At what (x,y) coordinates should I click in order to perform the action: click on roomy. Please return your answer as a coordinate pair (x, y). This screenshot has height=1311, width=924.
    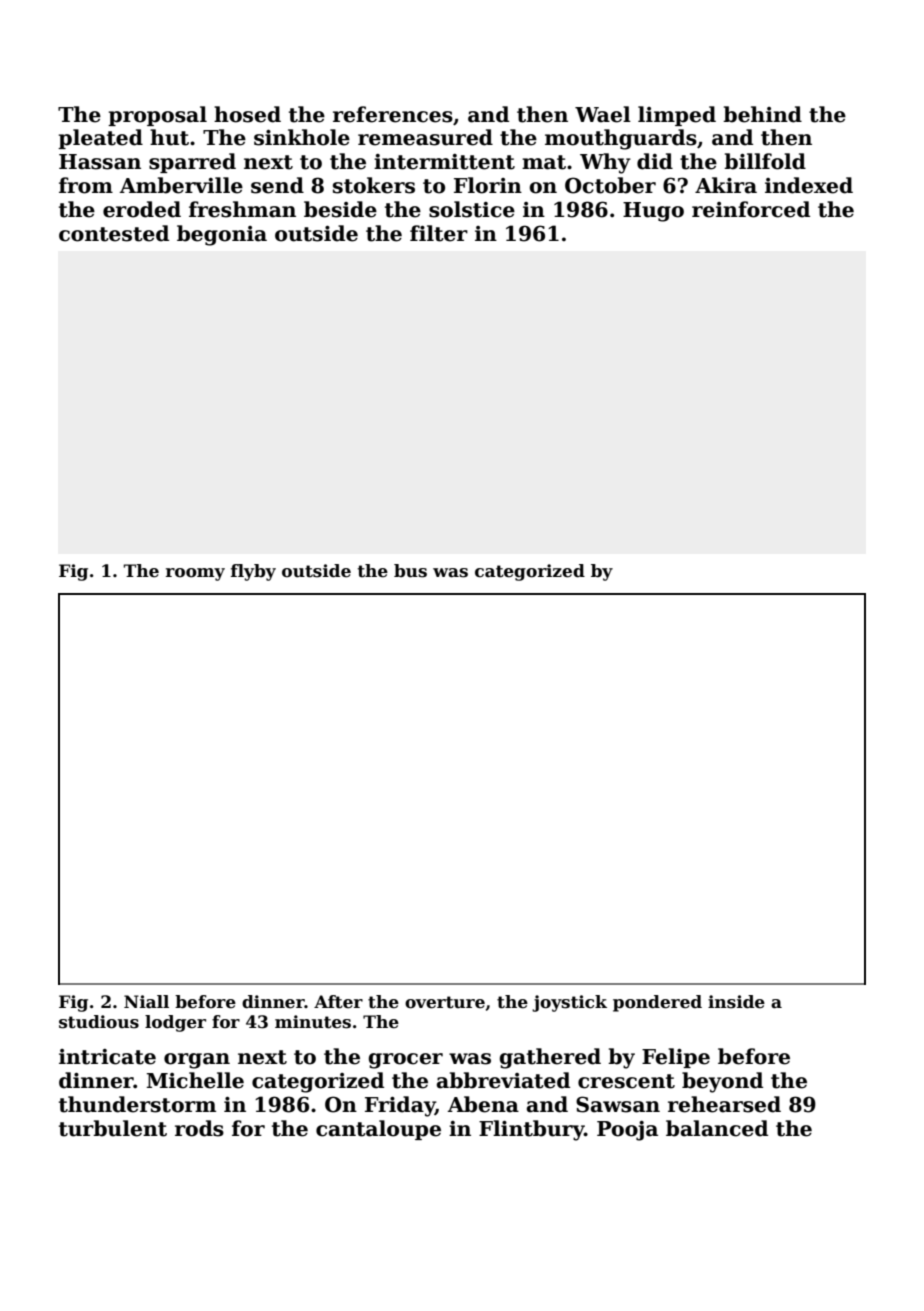
    Looking at the image, I should click on (195, 574).
